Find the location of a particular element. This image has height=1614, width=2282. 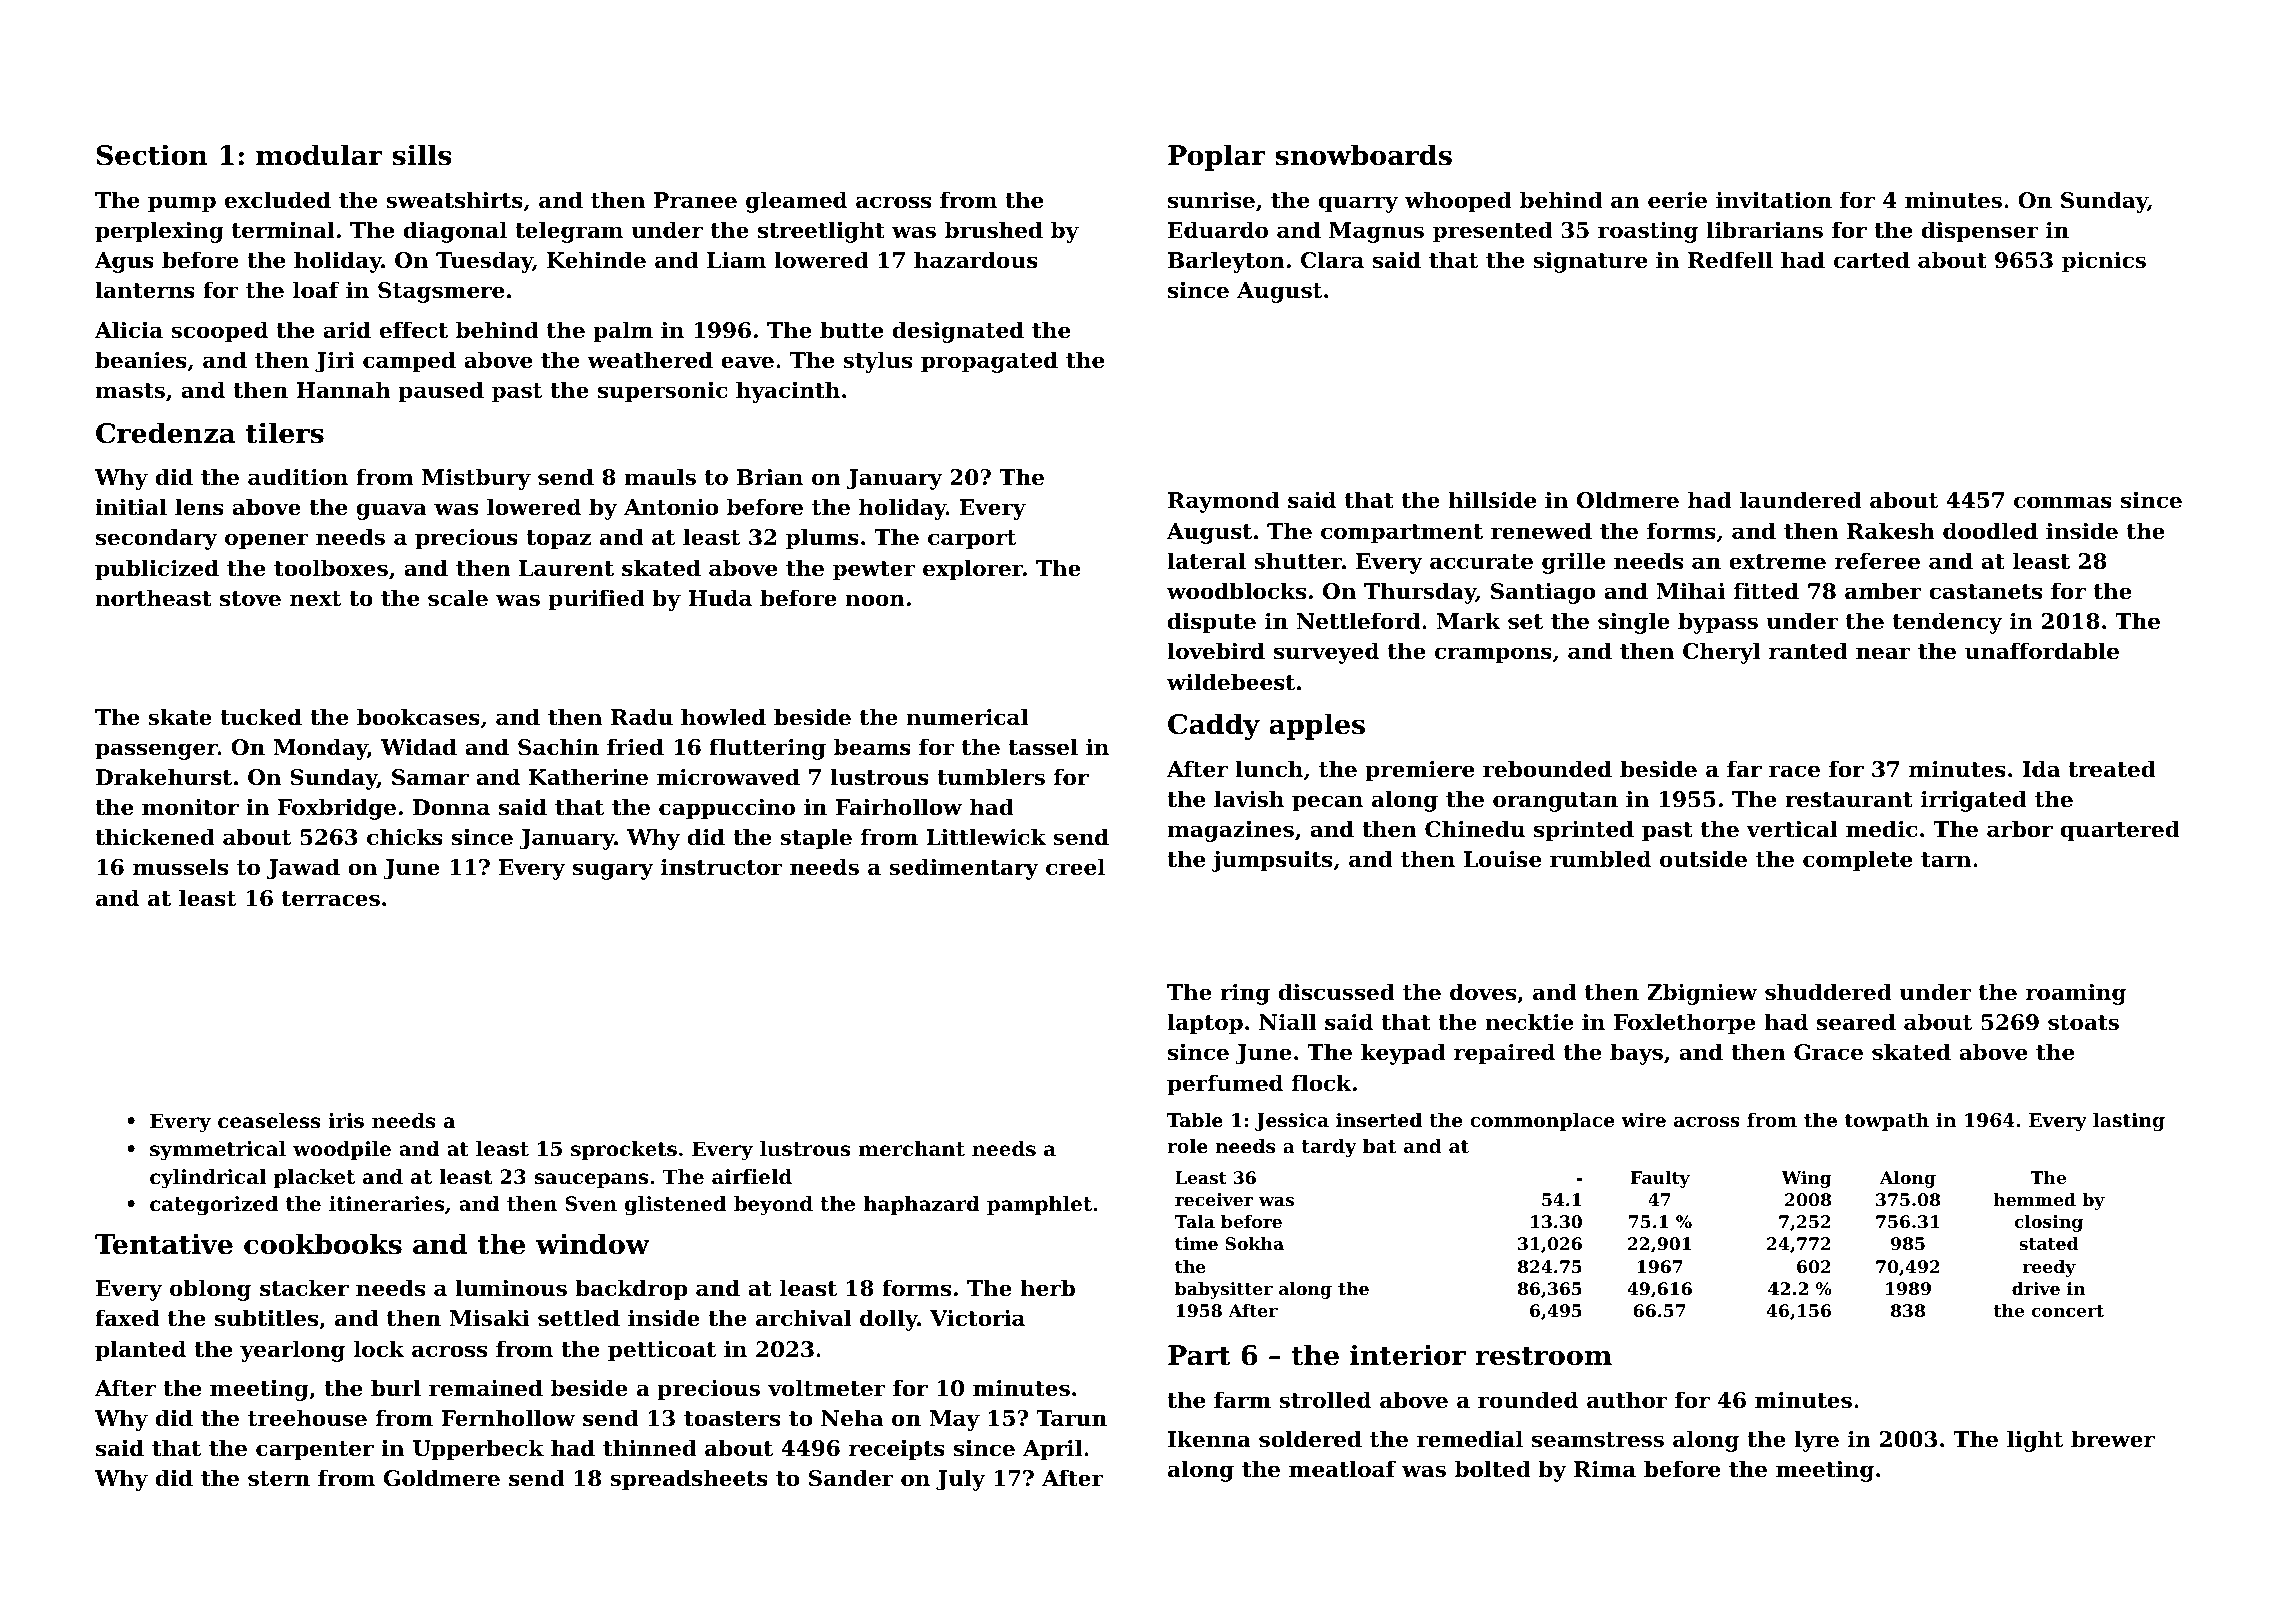

April is located at coordinates (1052, 1450).
